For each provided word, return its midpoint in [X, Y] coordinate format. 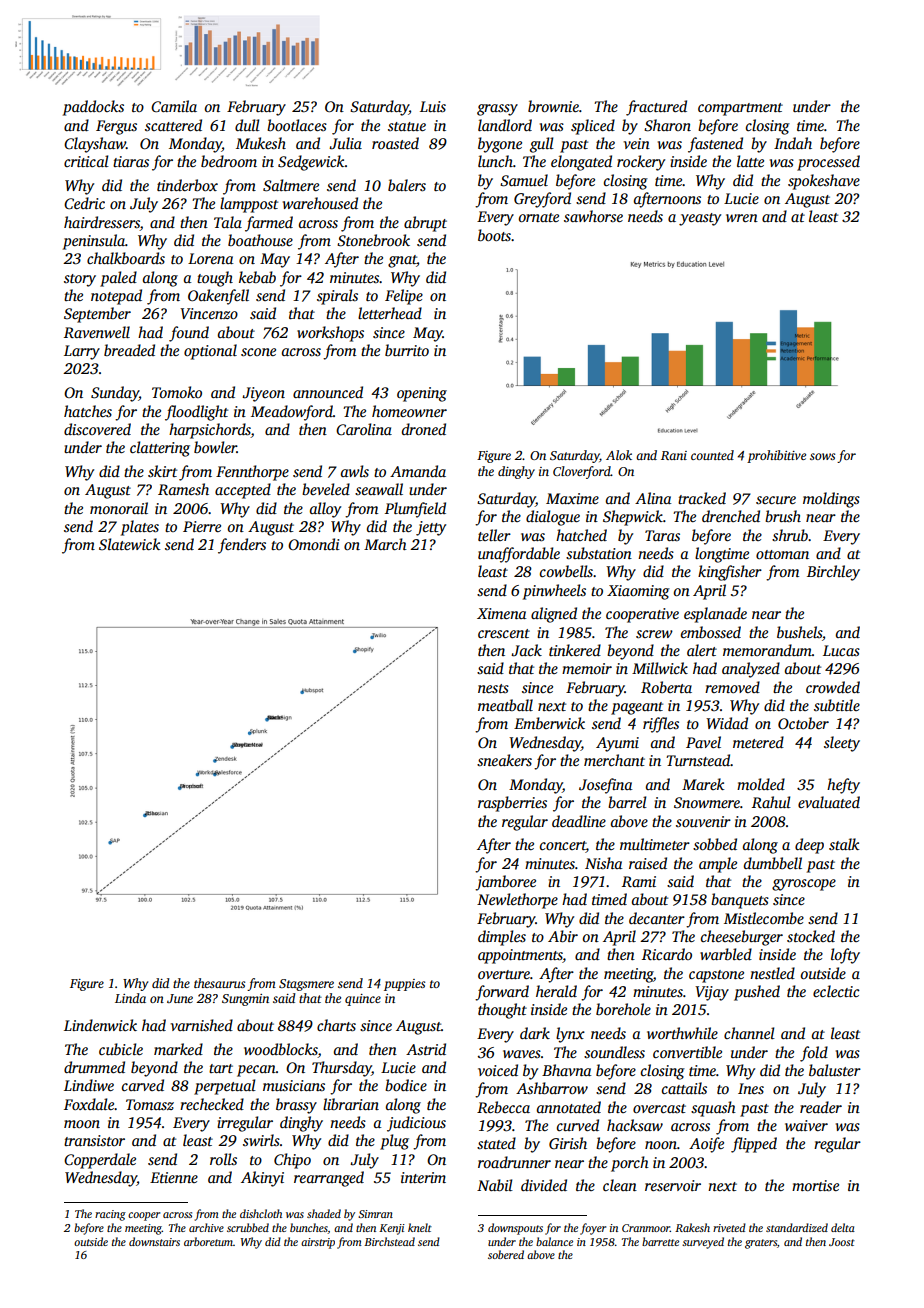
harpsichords [210, 431]
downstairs [154, 1241]
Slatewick [129, 544]
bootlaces [297, 125]
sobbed [715, 844]
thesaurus [219, 983]
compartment [740, 109]
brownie [553, 106]
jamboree [505, 883]
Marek [703, 784]
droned [424, 429]
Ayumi [617, 744]
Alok [619, 455]
